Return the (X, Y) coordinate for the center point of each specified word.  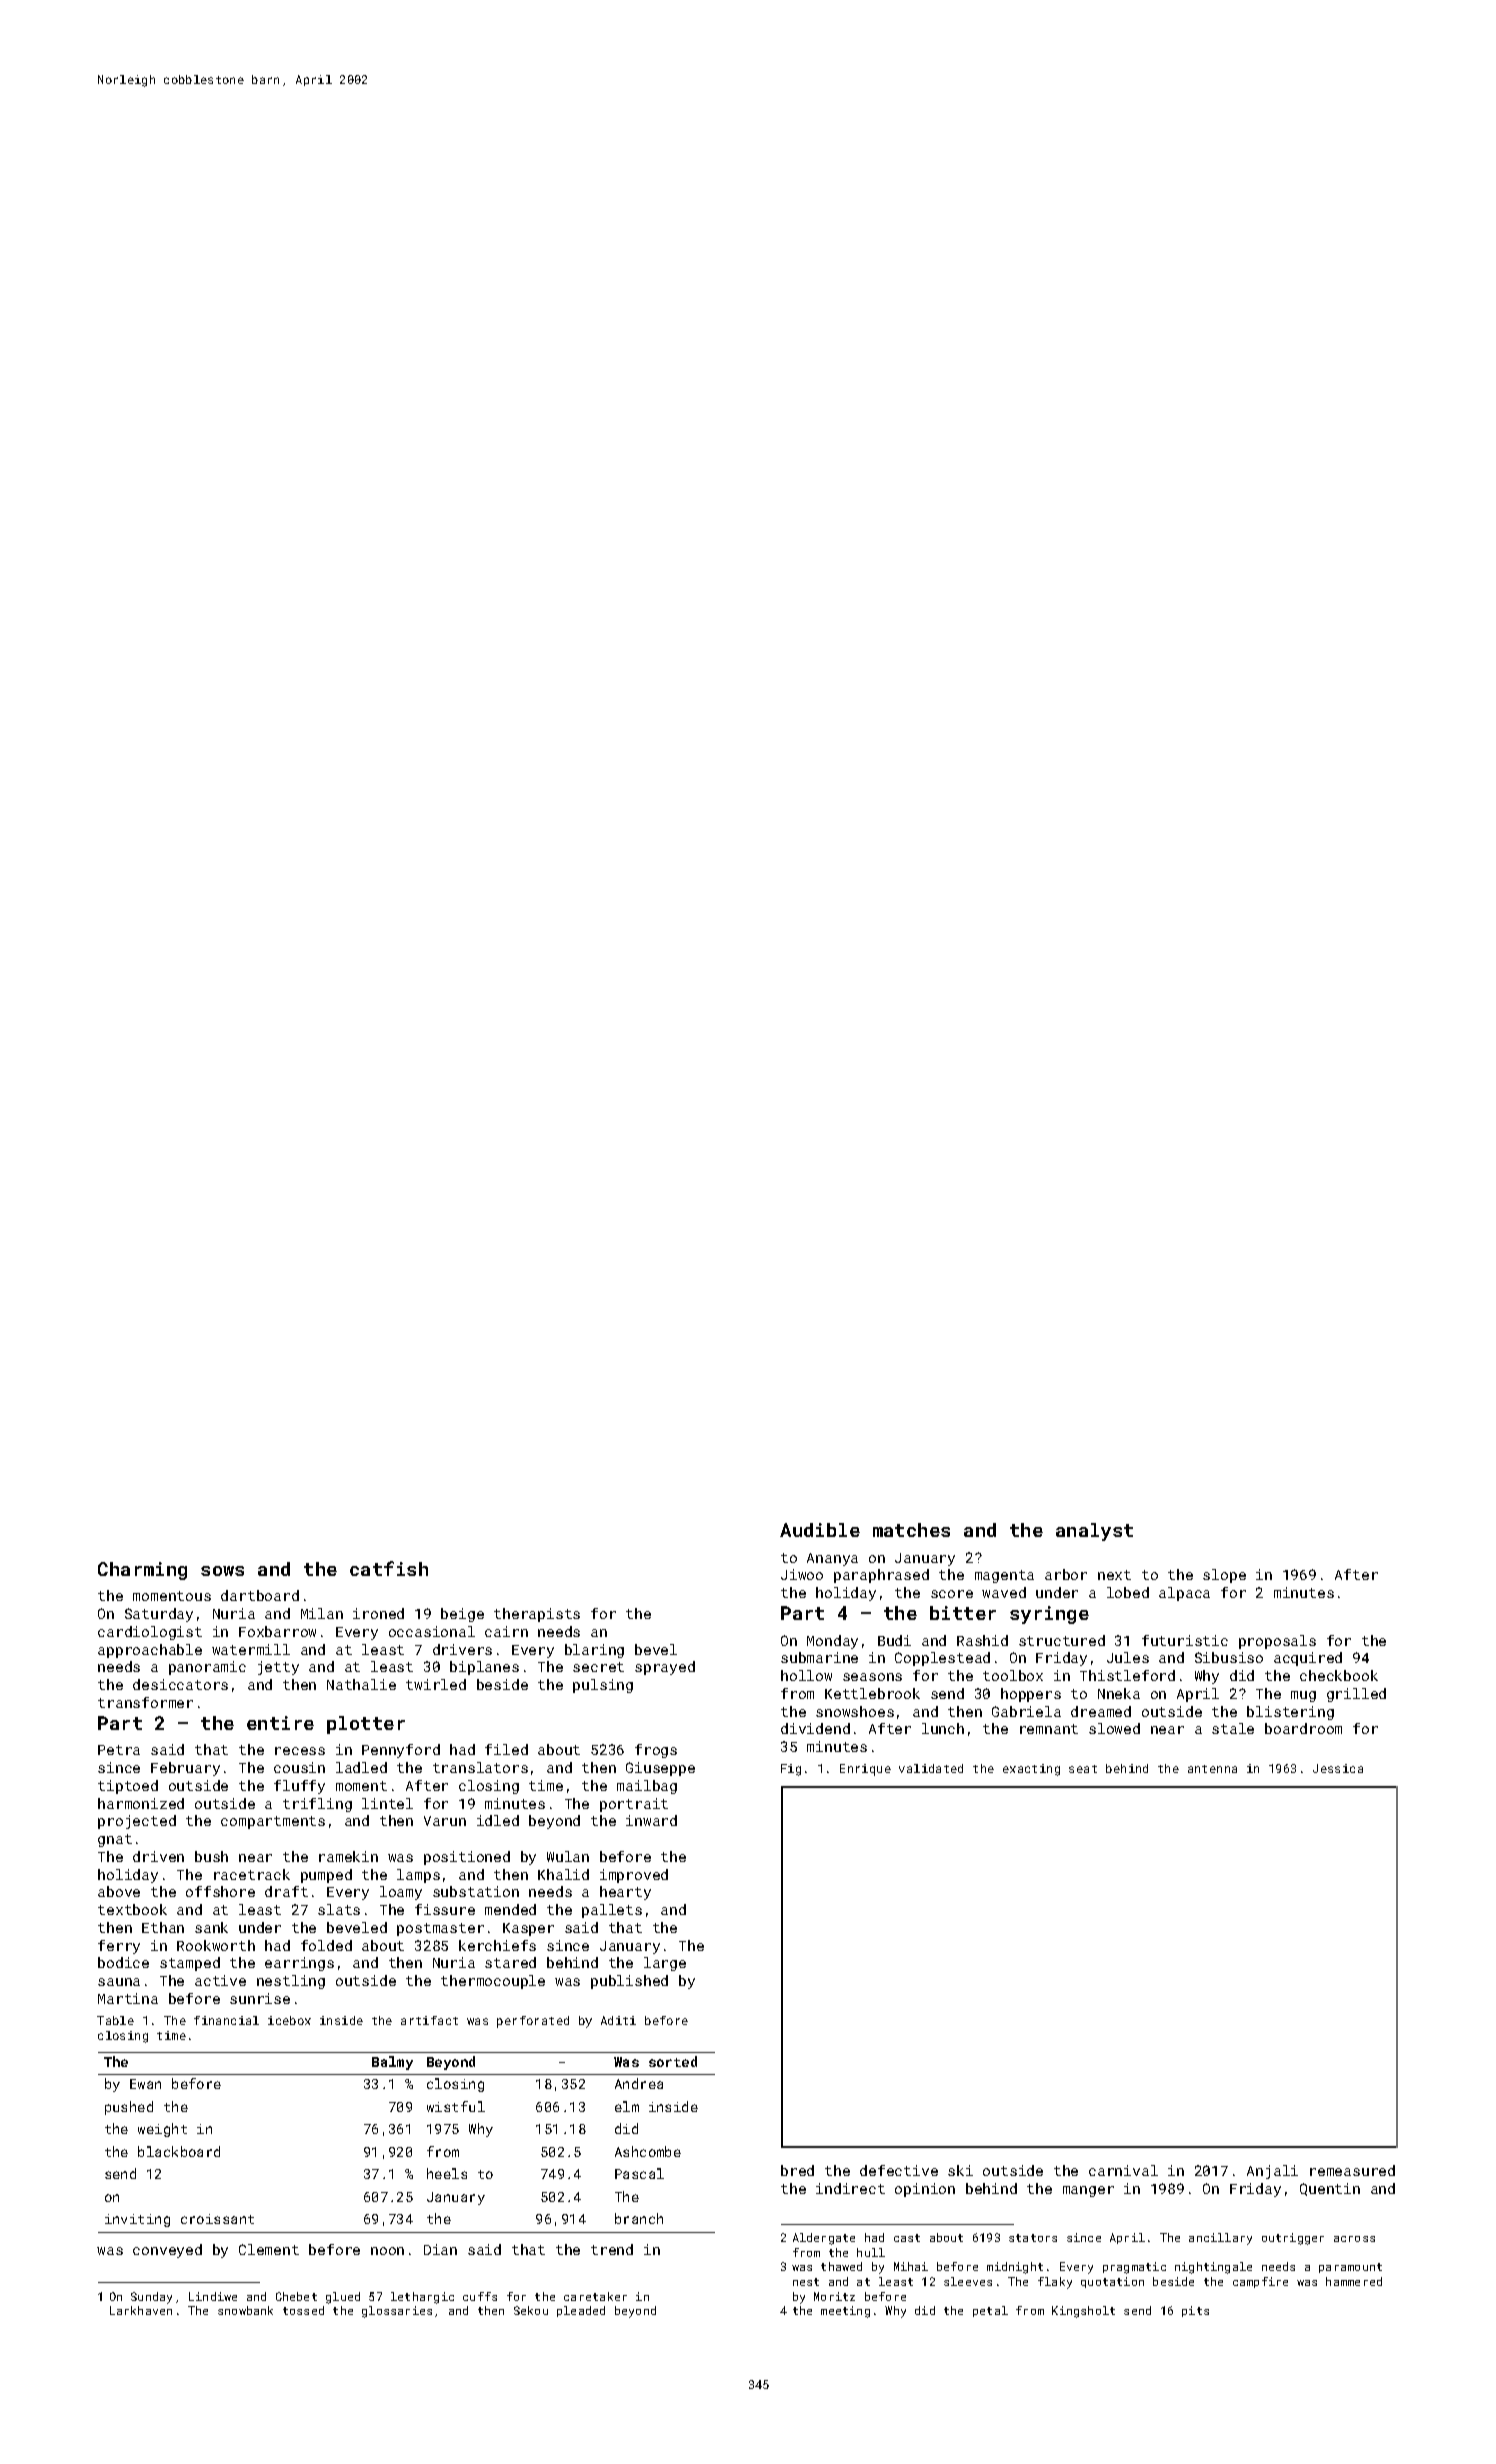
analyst (1094, 1532)
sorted (673, 2061)
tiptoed (128, 1787)
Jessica (1338, 1768)
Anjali (1272, 2172)
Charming (142, 1571)
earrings (299, 1964)
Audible (820, 1530)
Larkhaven (141, 2310)
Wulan (568, 1856)
